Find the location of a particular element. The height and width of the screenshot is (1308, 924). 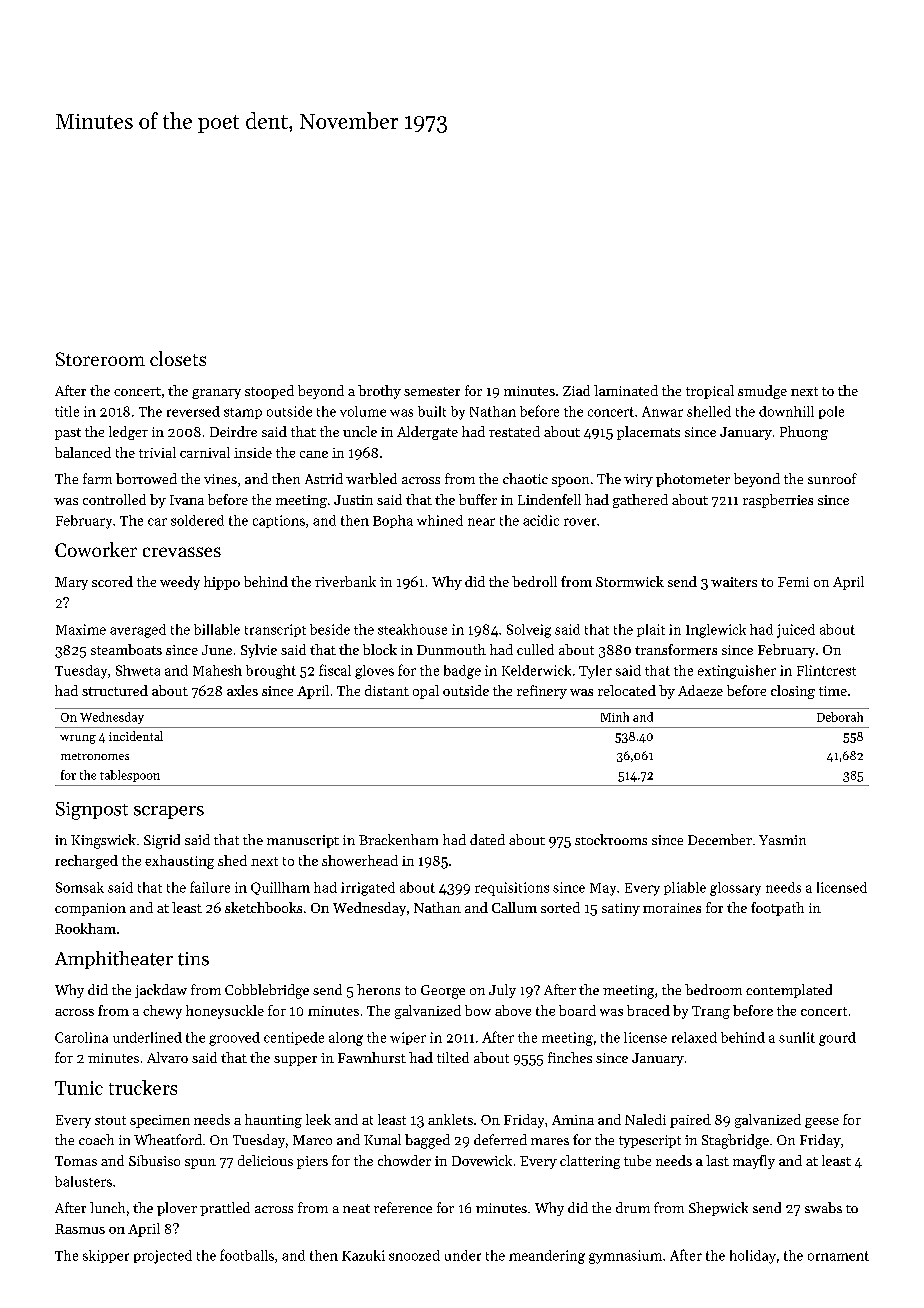

smudge is located at coordinates (762, 392).
